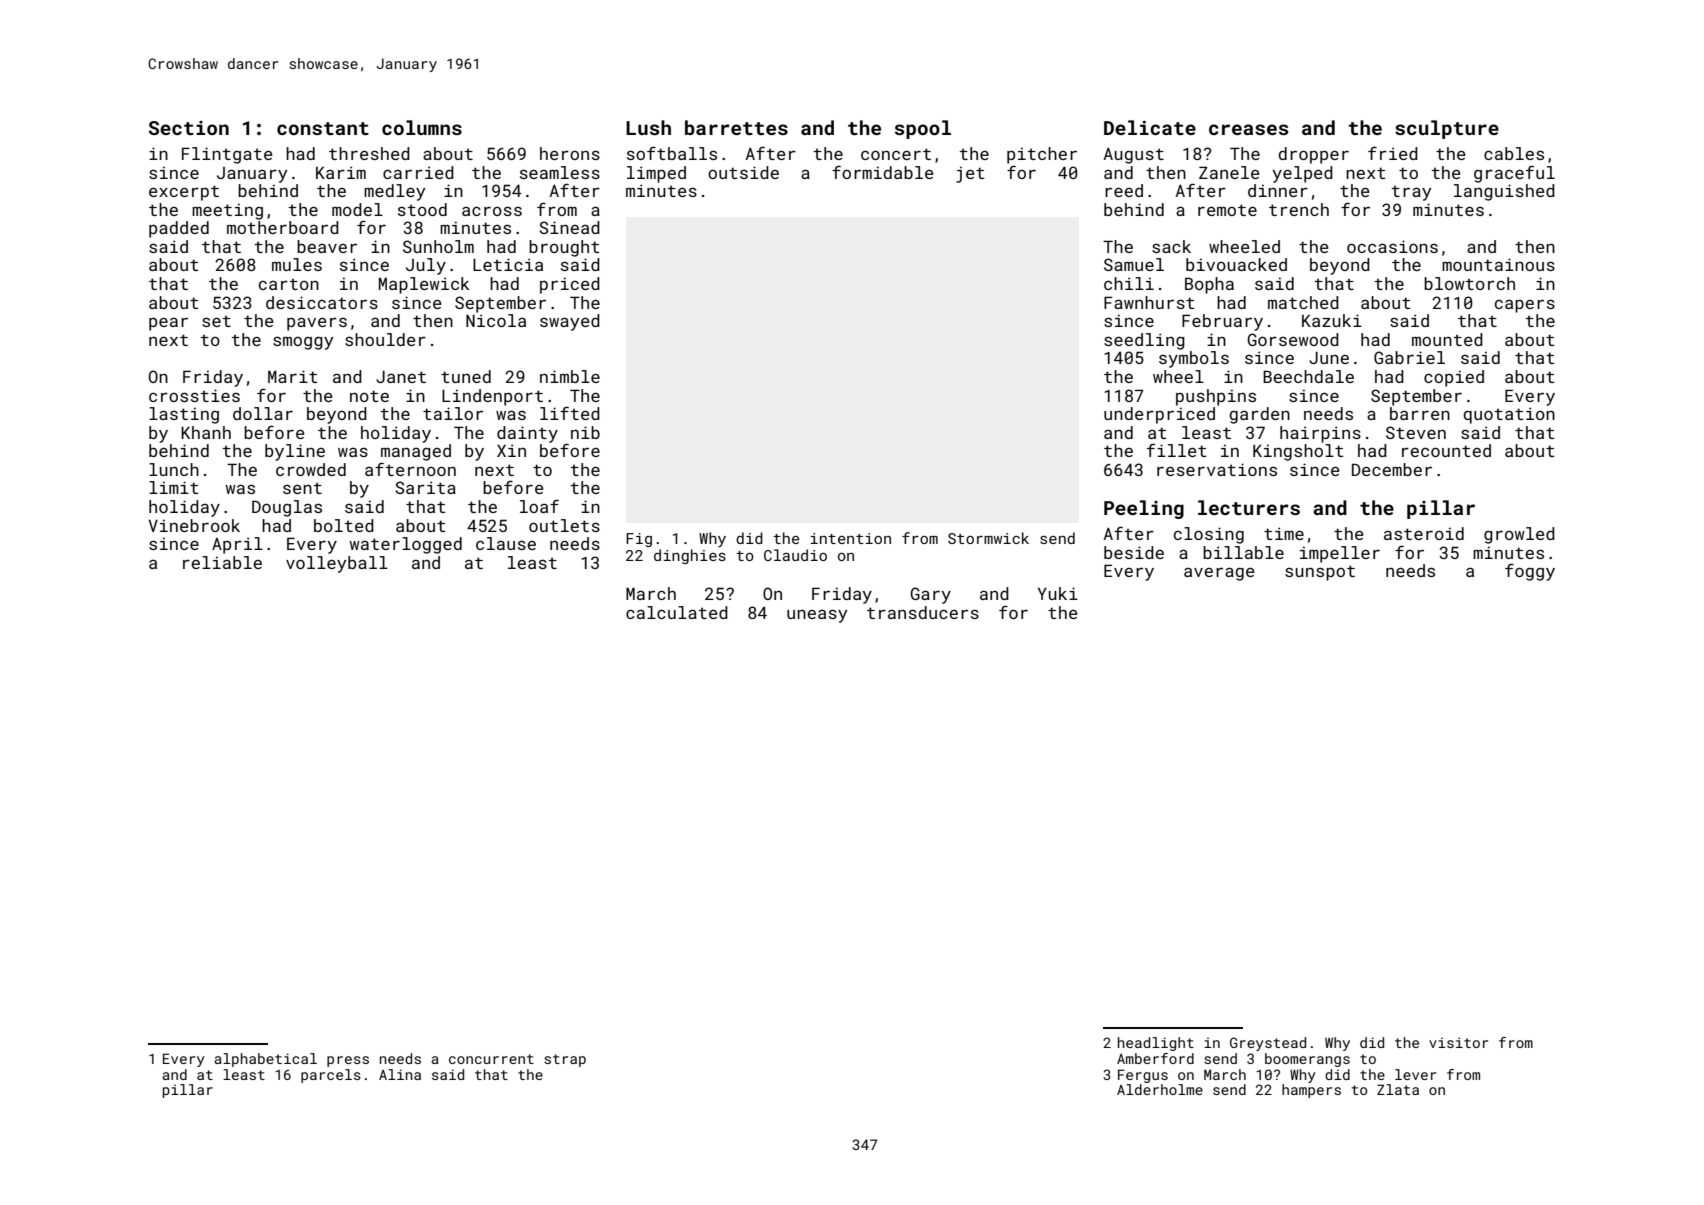 This screenshot has height=1205, width=1704. I want to click on uneasy, so click(817, 616).
